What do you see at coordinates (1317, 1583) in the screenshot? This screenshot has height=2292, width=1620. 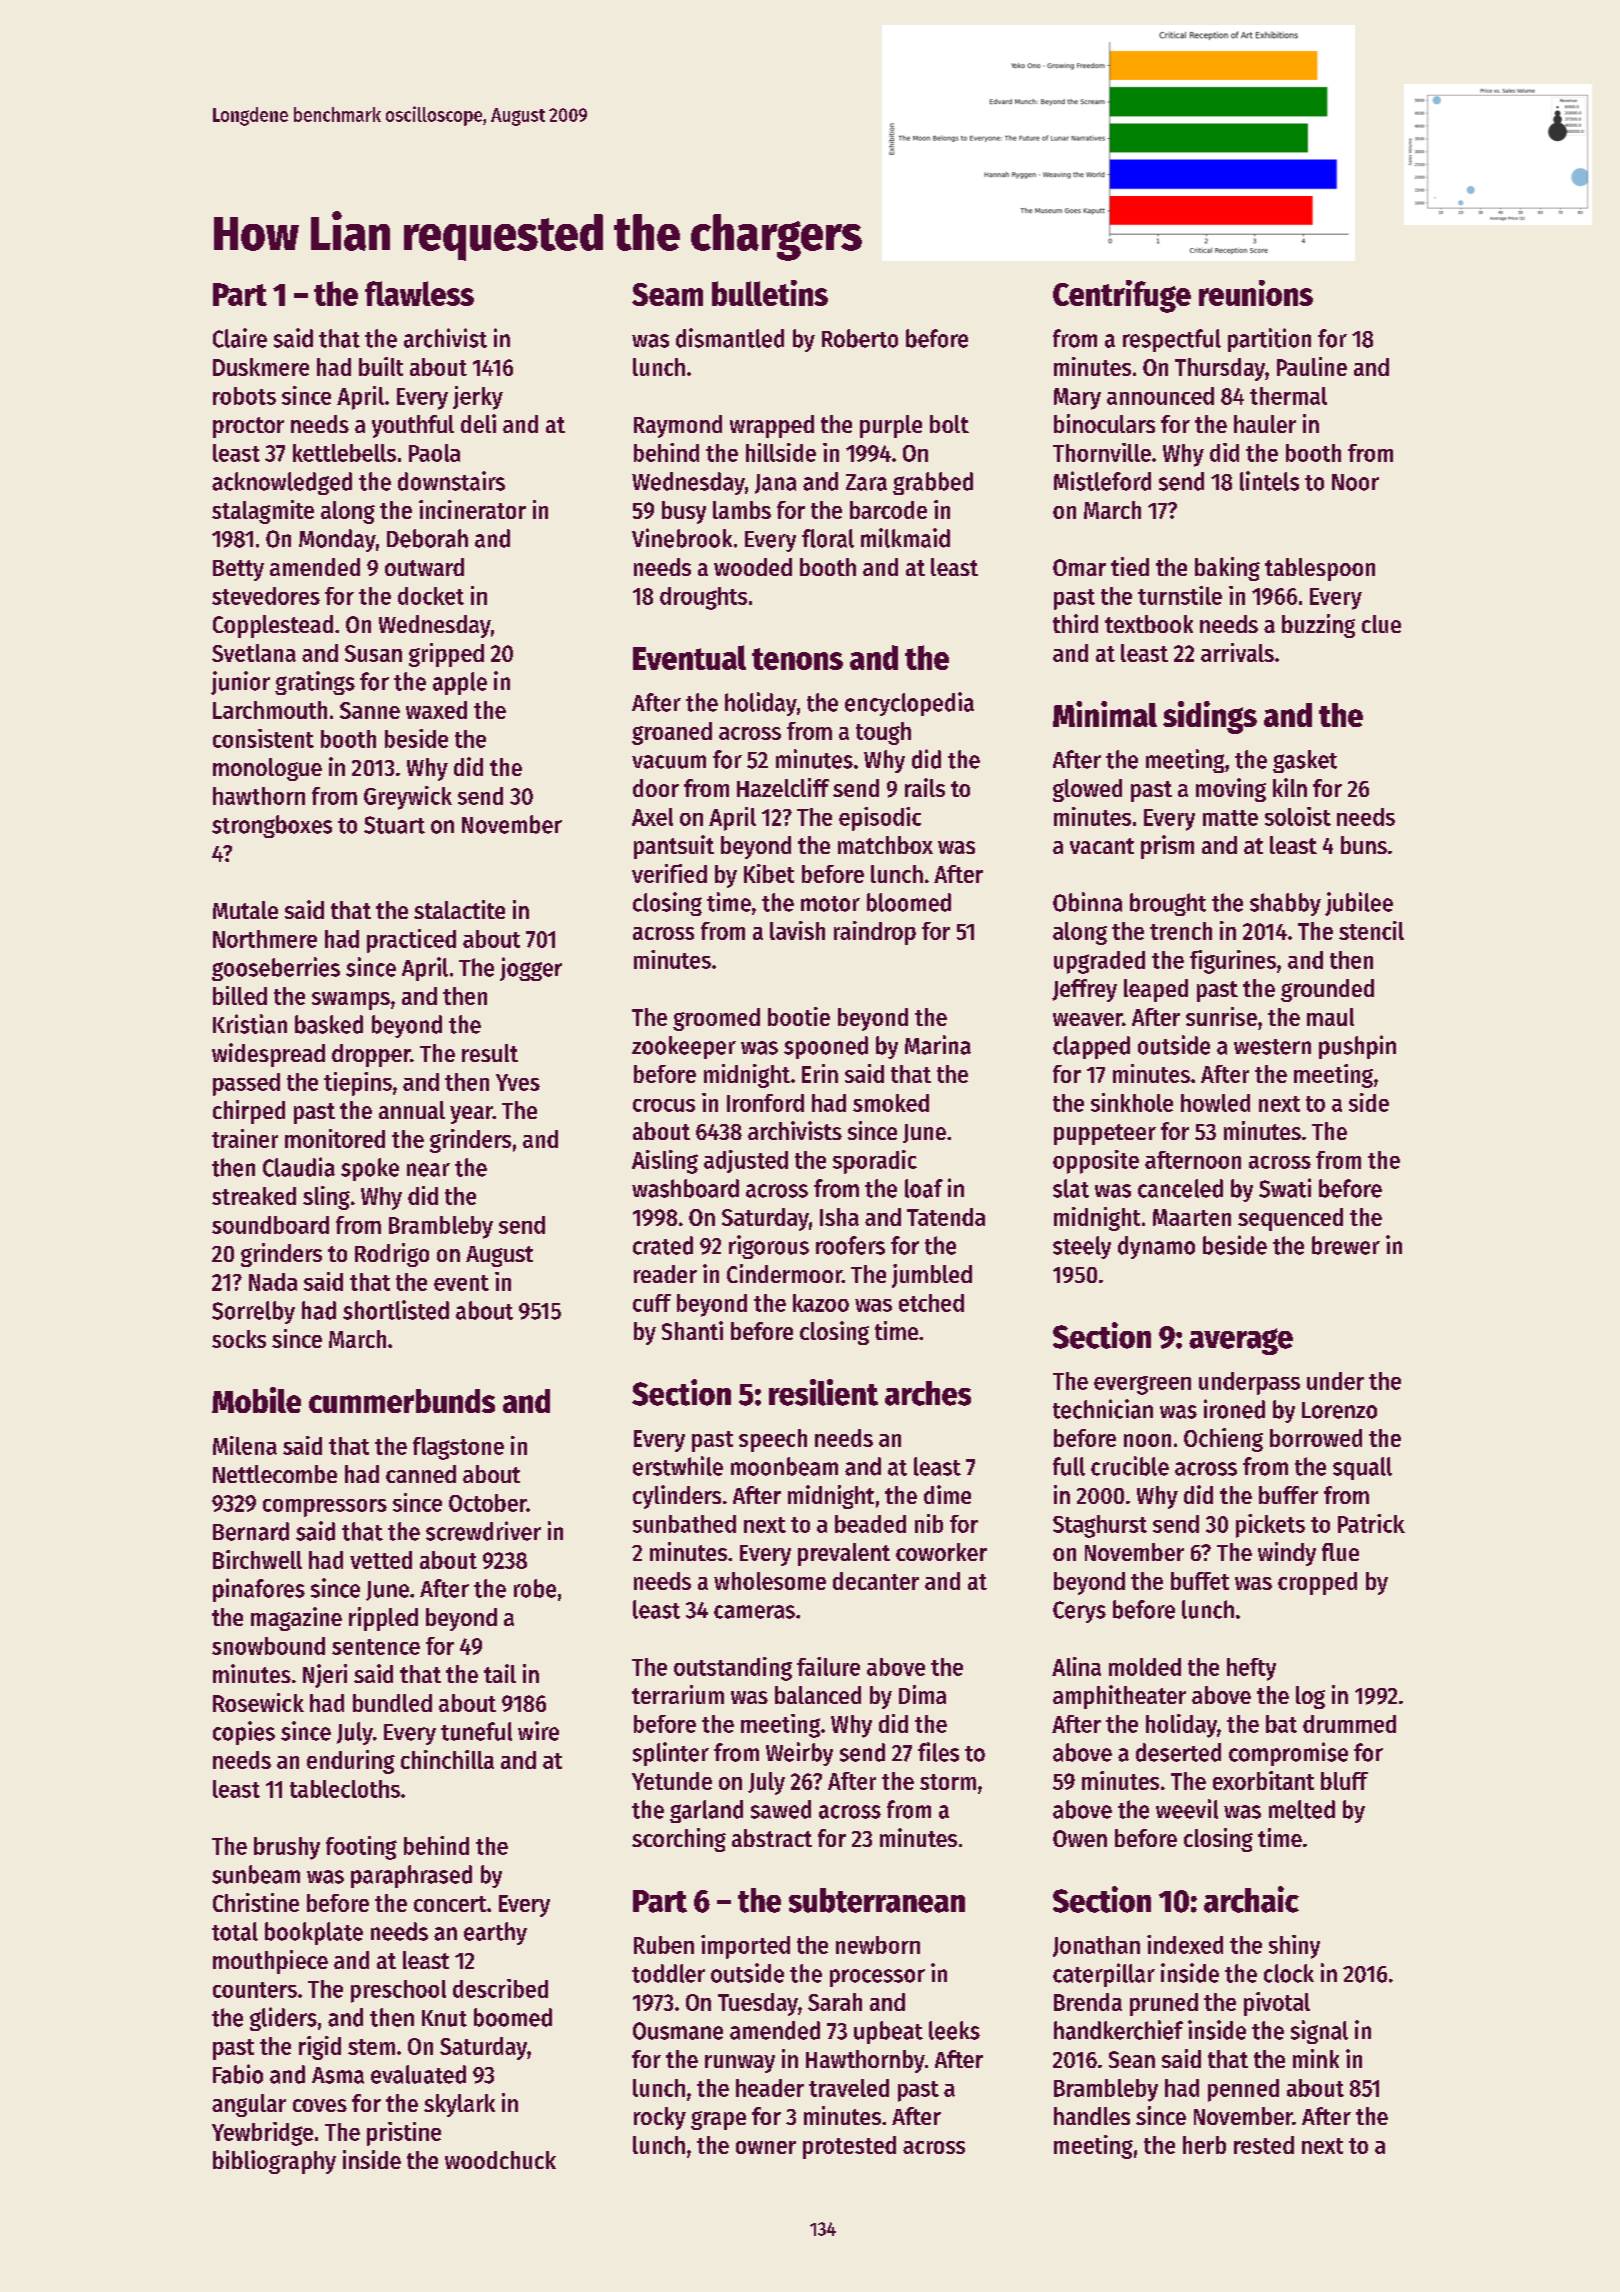 I see `cropped` at bounding box center [1317, 1583].
